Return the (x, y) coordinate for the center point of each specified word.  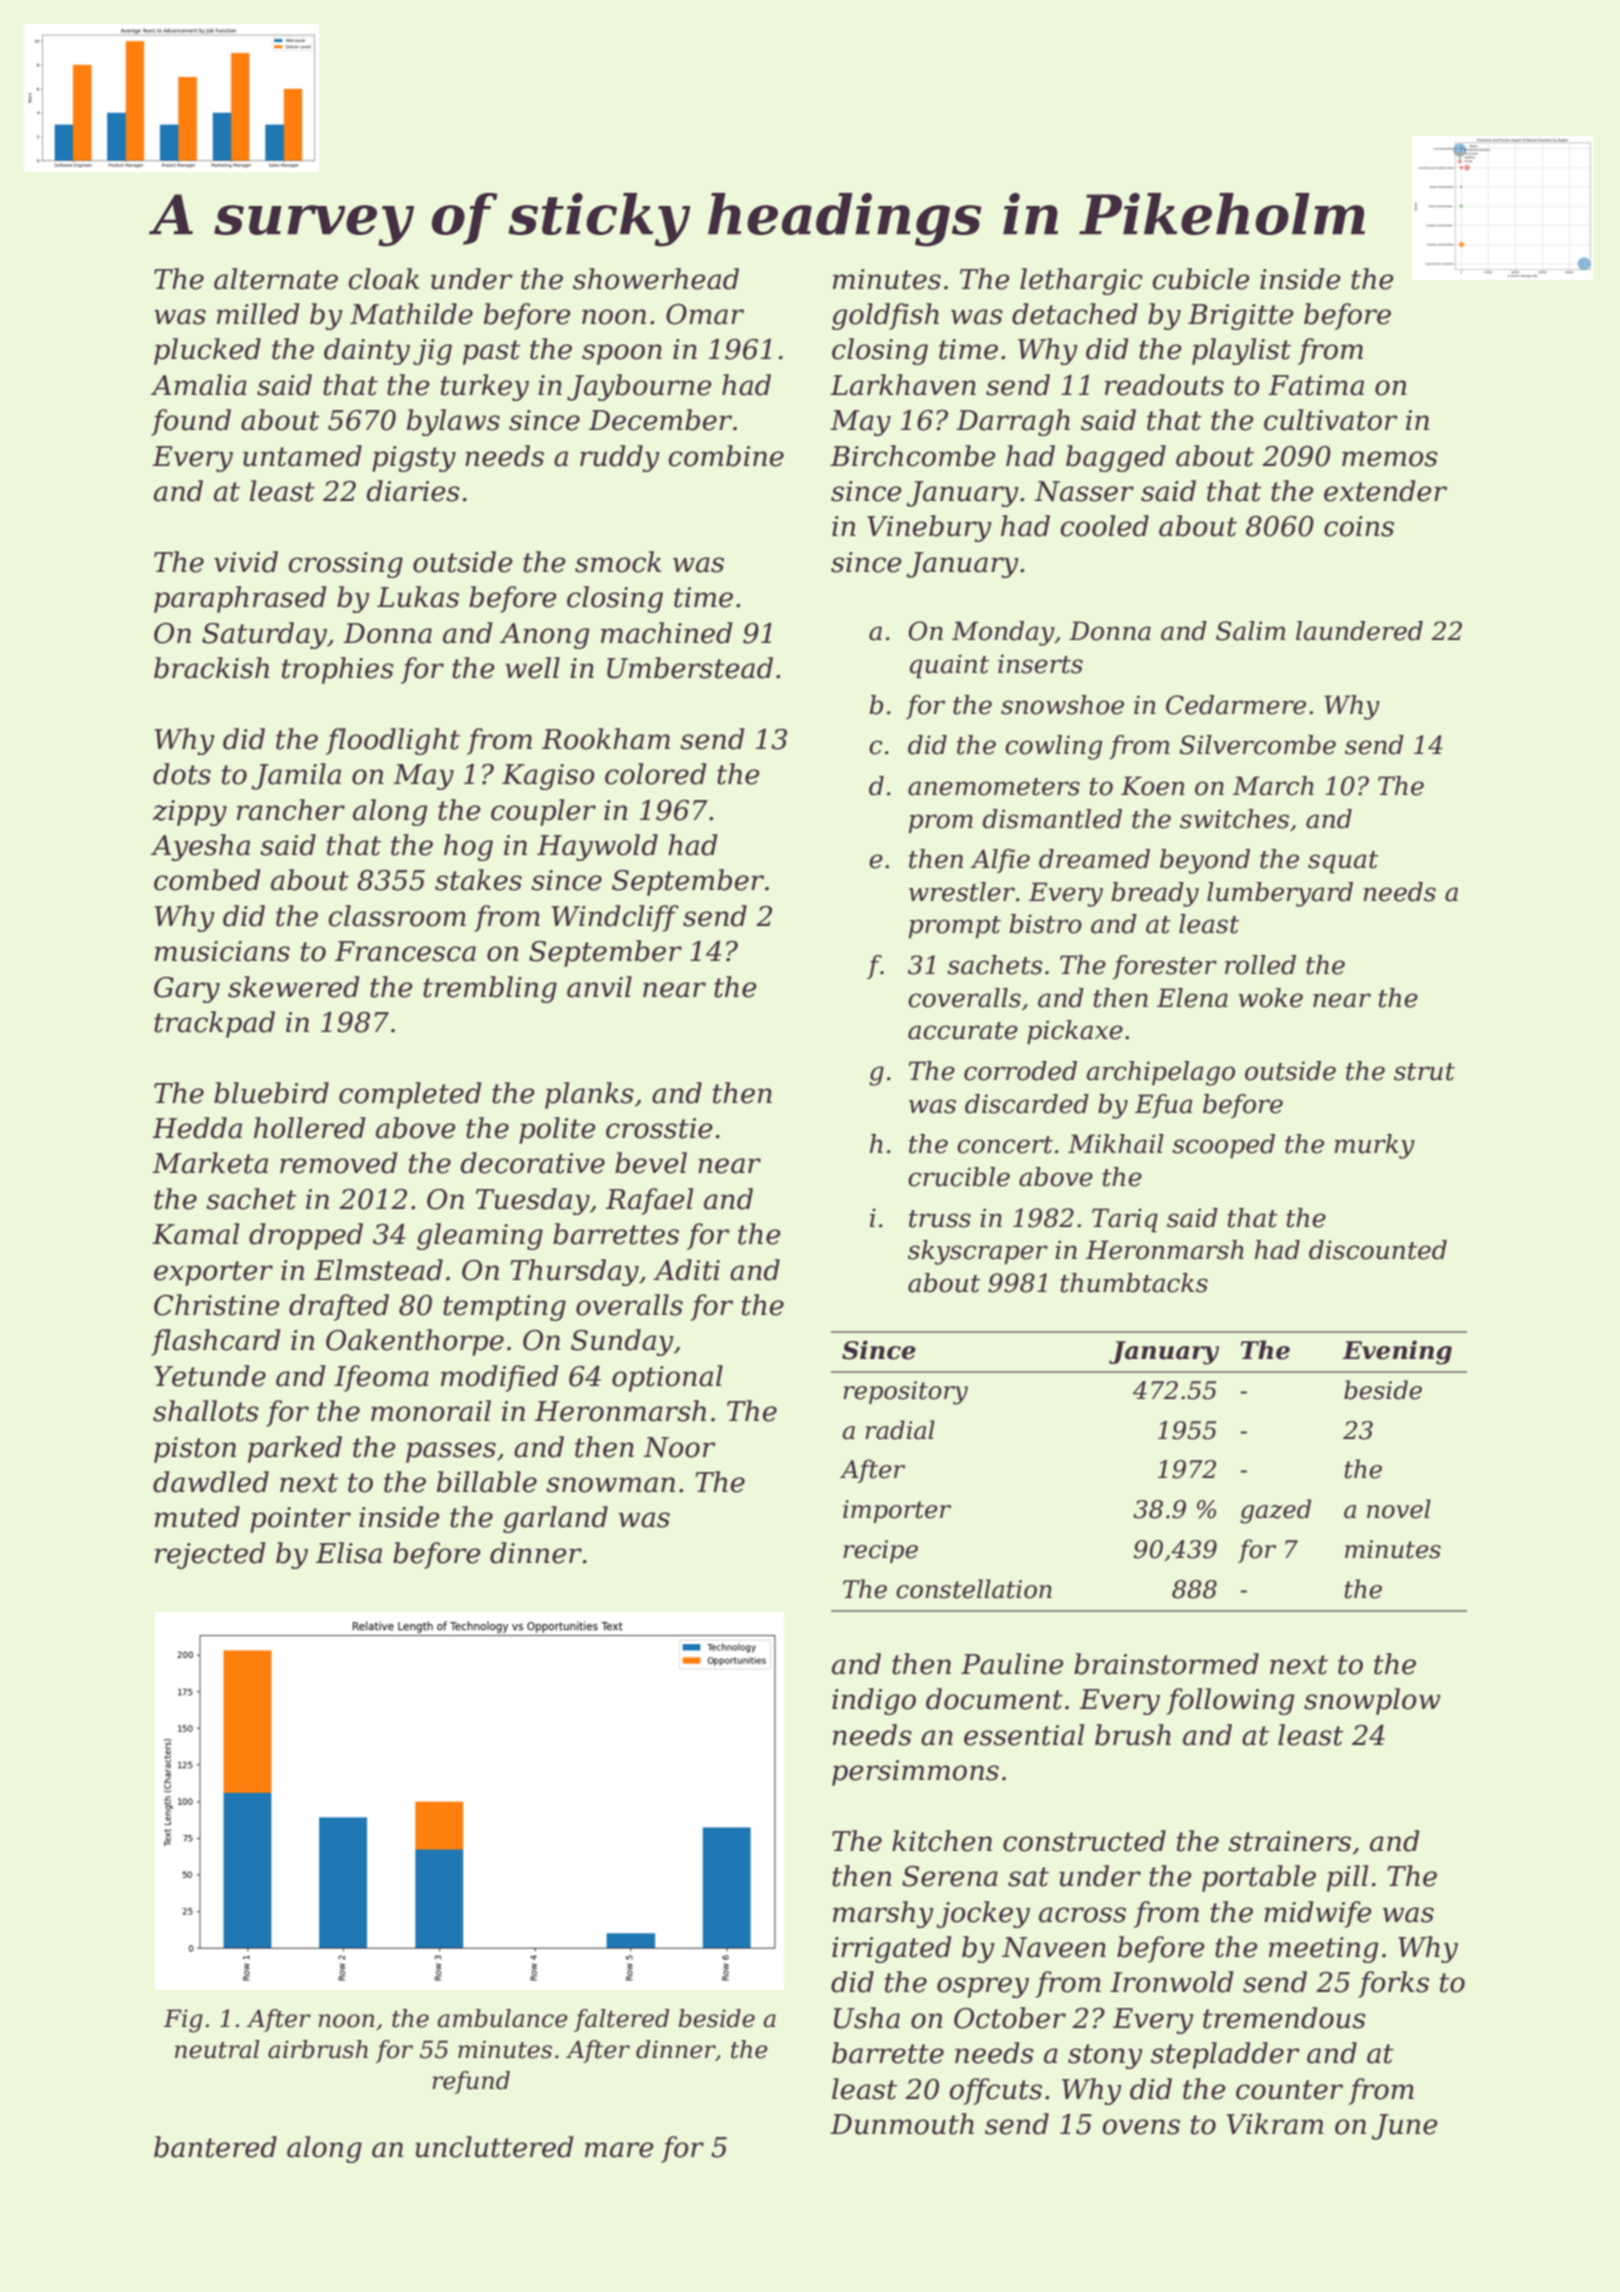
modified (499, 1378)
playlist (1241, 351)
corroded (1020, 1071)
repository (905, 1393)
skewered (293, 987)
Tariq (1125, 1220)
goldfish (885, 316)
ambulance (502, 2018)
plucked (207, 351)
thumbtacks (1134, 1283)
